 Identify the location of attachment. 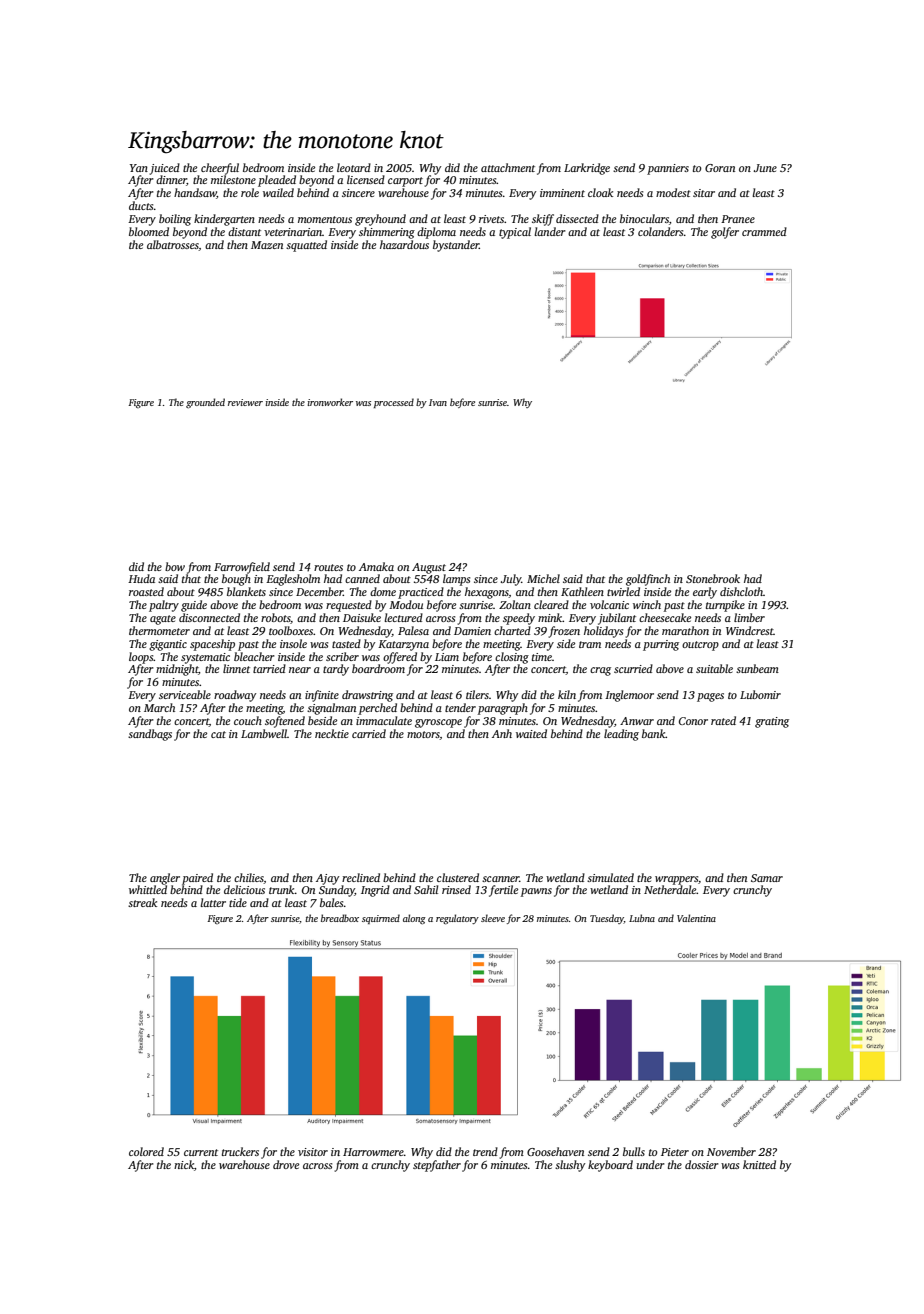
(508, 167).
